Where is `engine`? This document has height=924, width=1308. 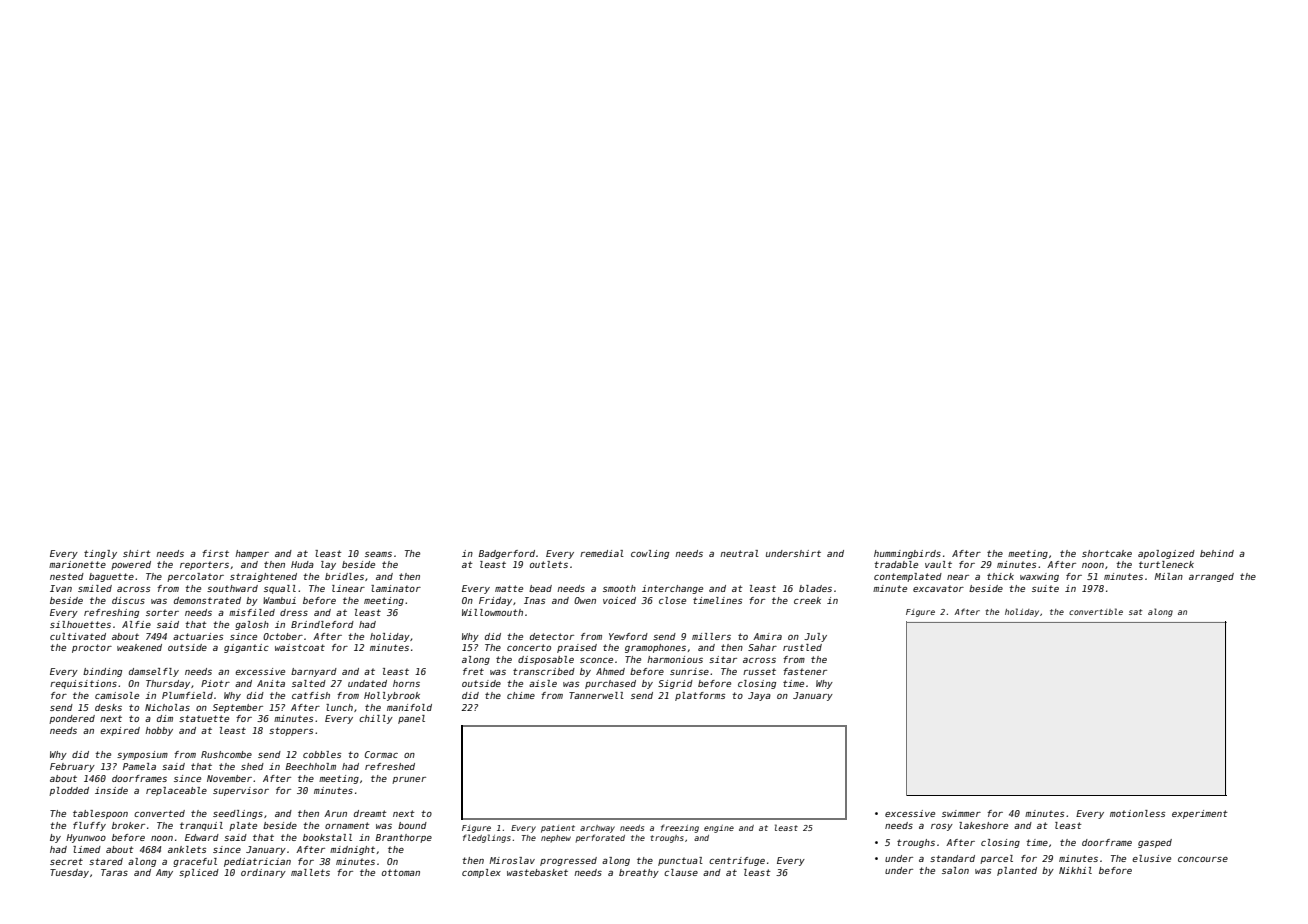
engine is located at coordinates (719, 829).
